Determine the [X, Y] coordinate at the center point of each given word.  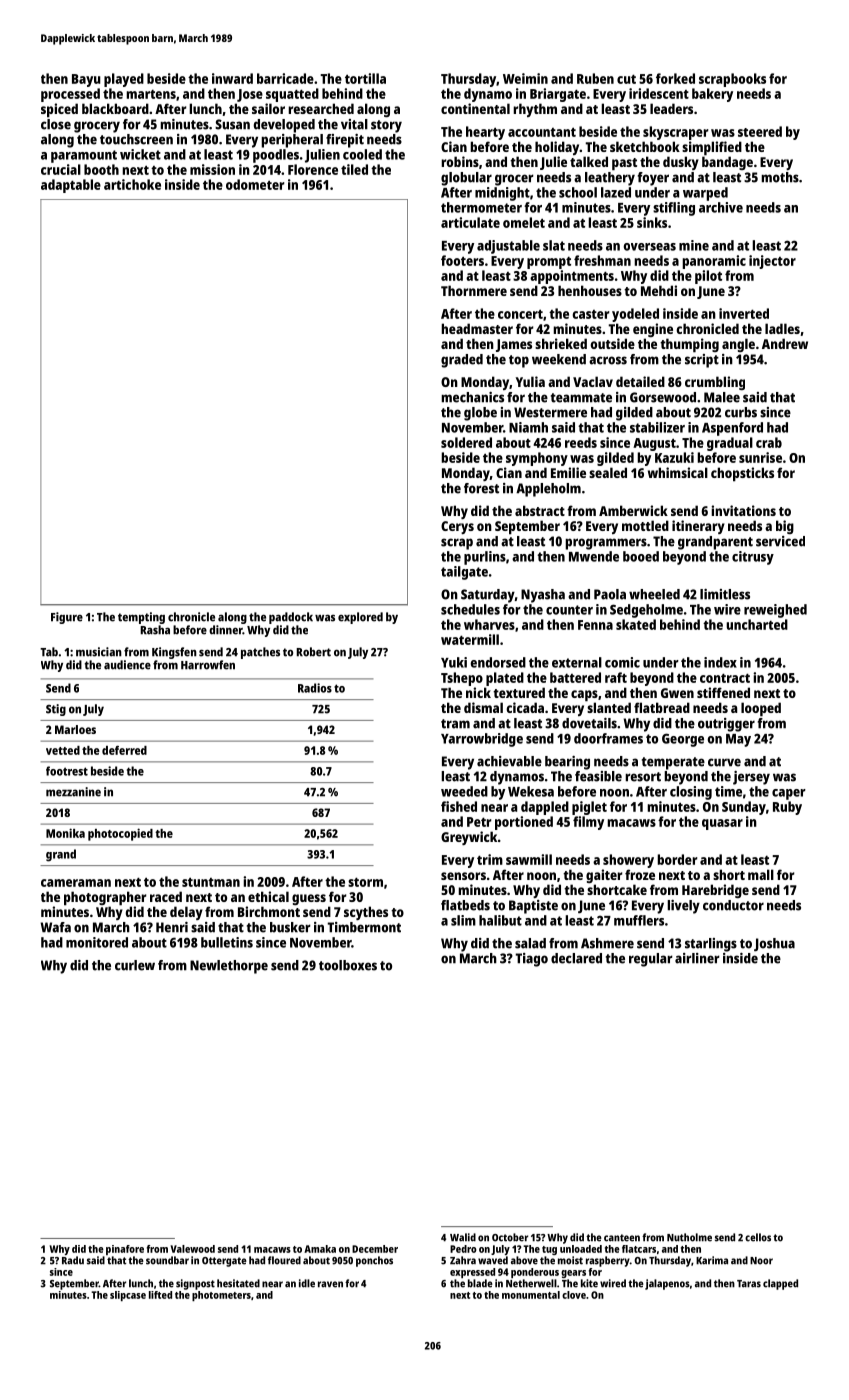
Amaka [320, 1249]
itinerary [698, 527]
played [124, 80]
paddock [291, 618]
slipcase [128, 1296]
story [386, 126]
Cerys [457, 527]
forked [675, 78]
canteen [622, 1238]
